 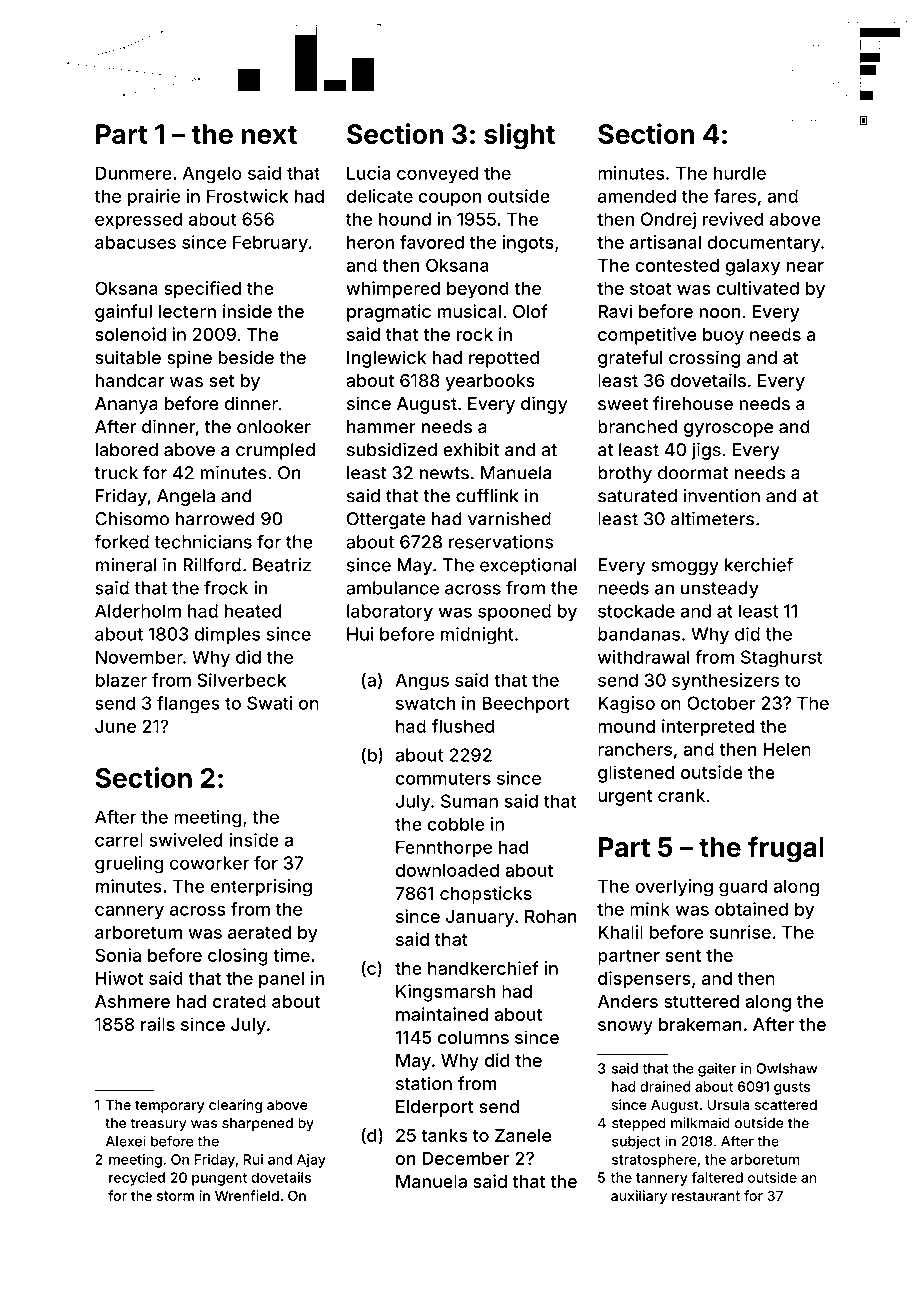 What do you see at coordinates (119, 840) in the document?
I see `carrel` at bounding box center [119, 840].
